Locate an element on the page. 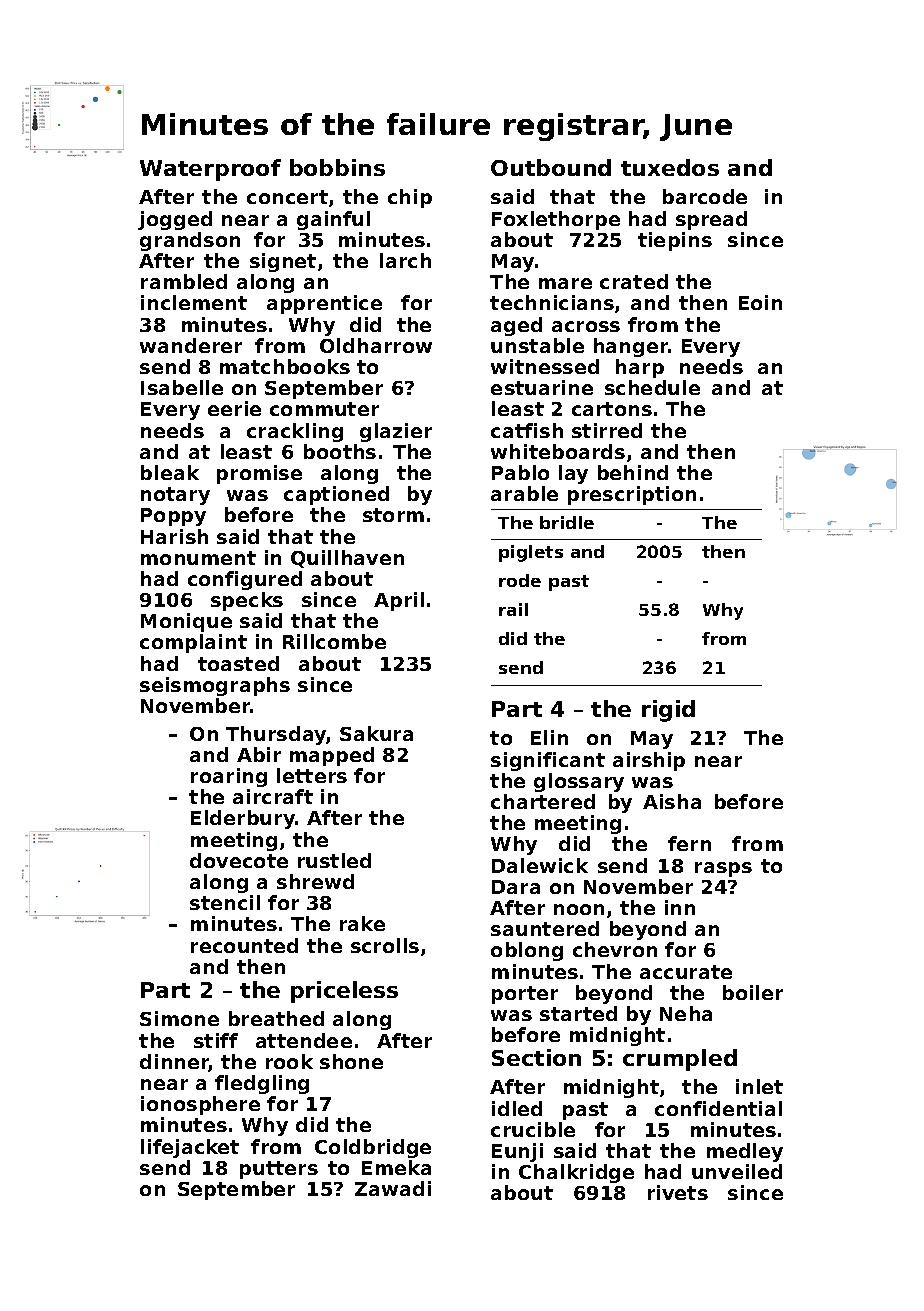  tuxedos is located at coordinates (670, 167).
